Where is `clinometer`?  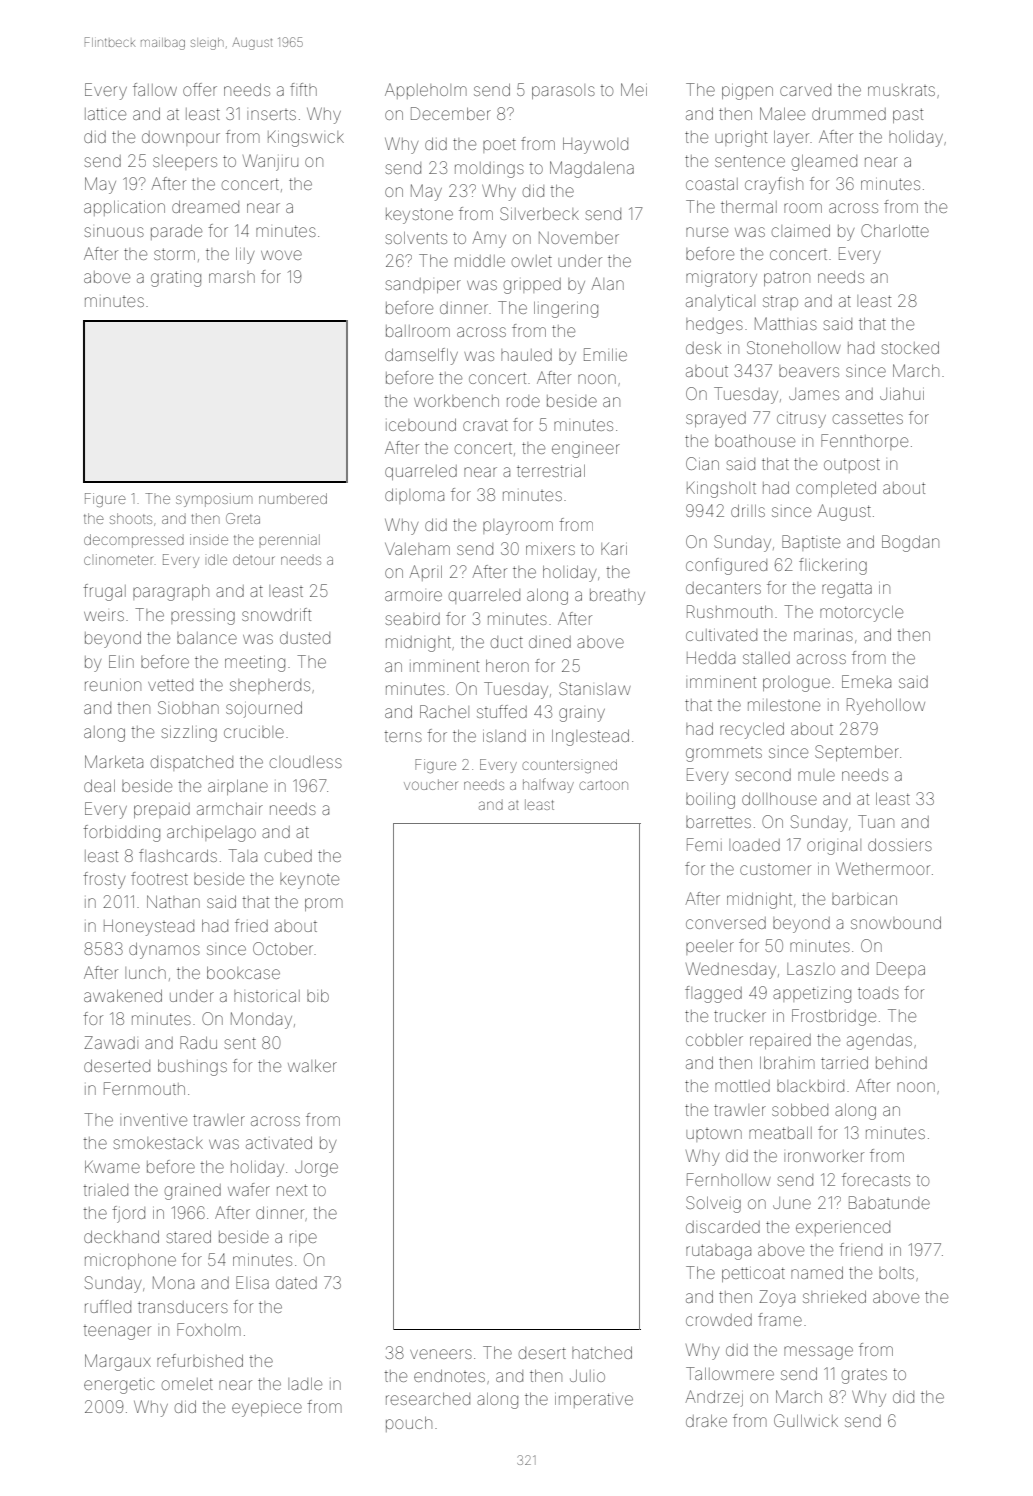 clinometer is located at coordinates (118, 559).
